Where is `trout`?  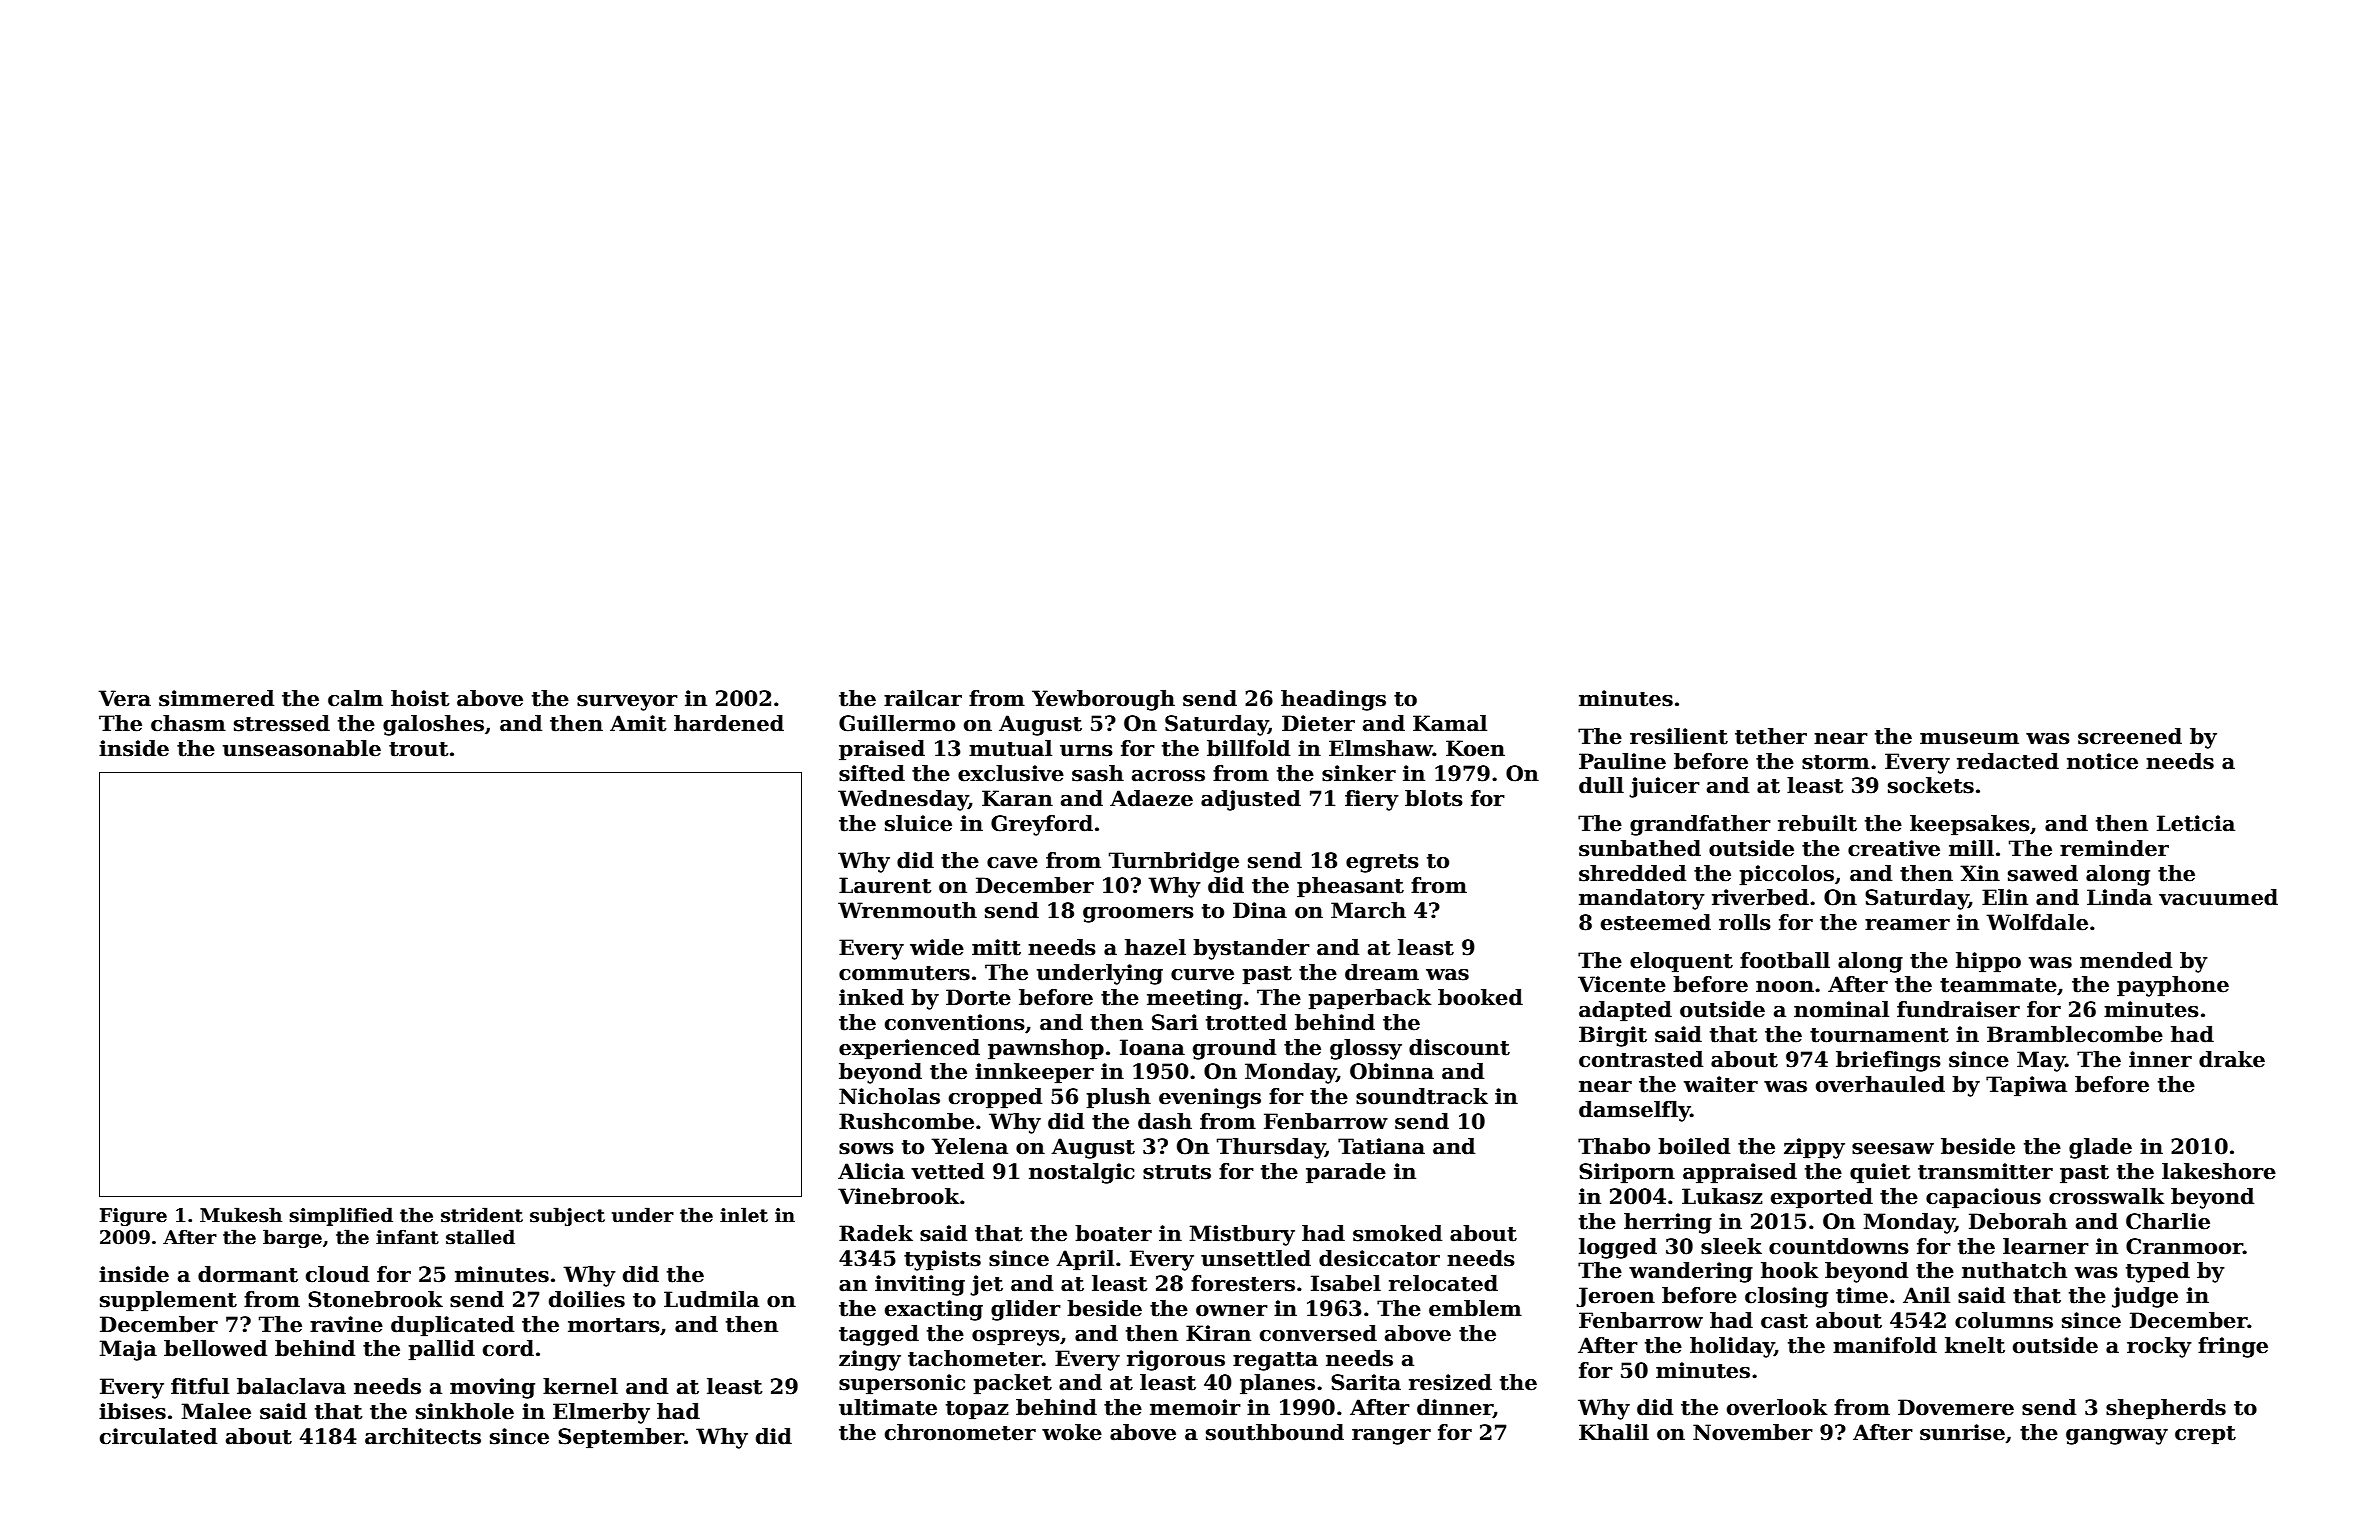 trout is located at coordinates (418, 749).
